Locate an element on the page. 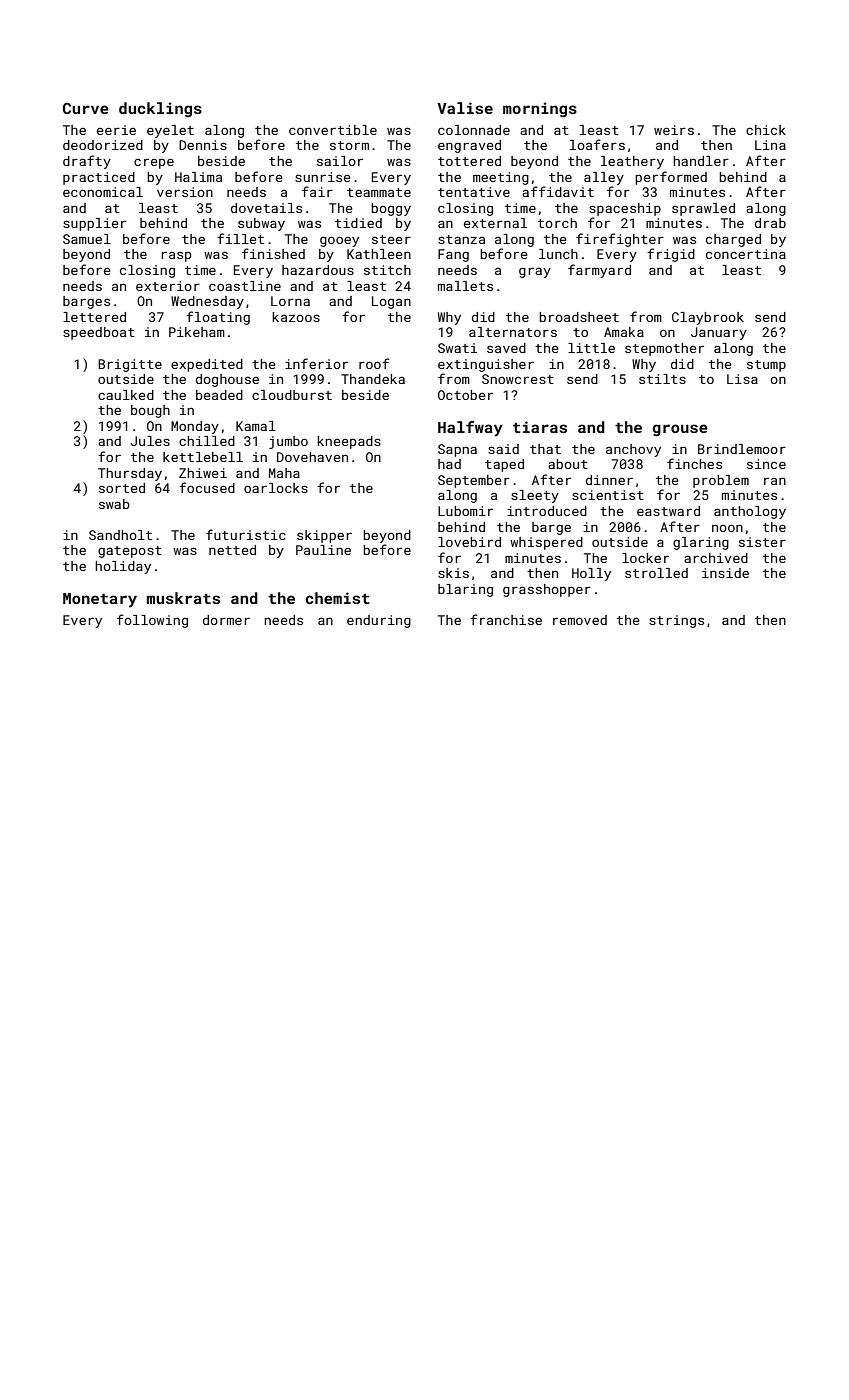  beaded is located at coordinates (219, 395).
